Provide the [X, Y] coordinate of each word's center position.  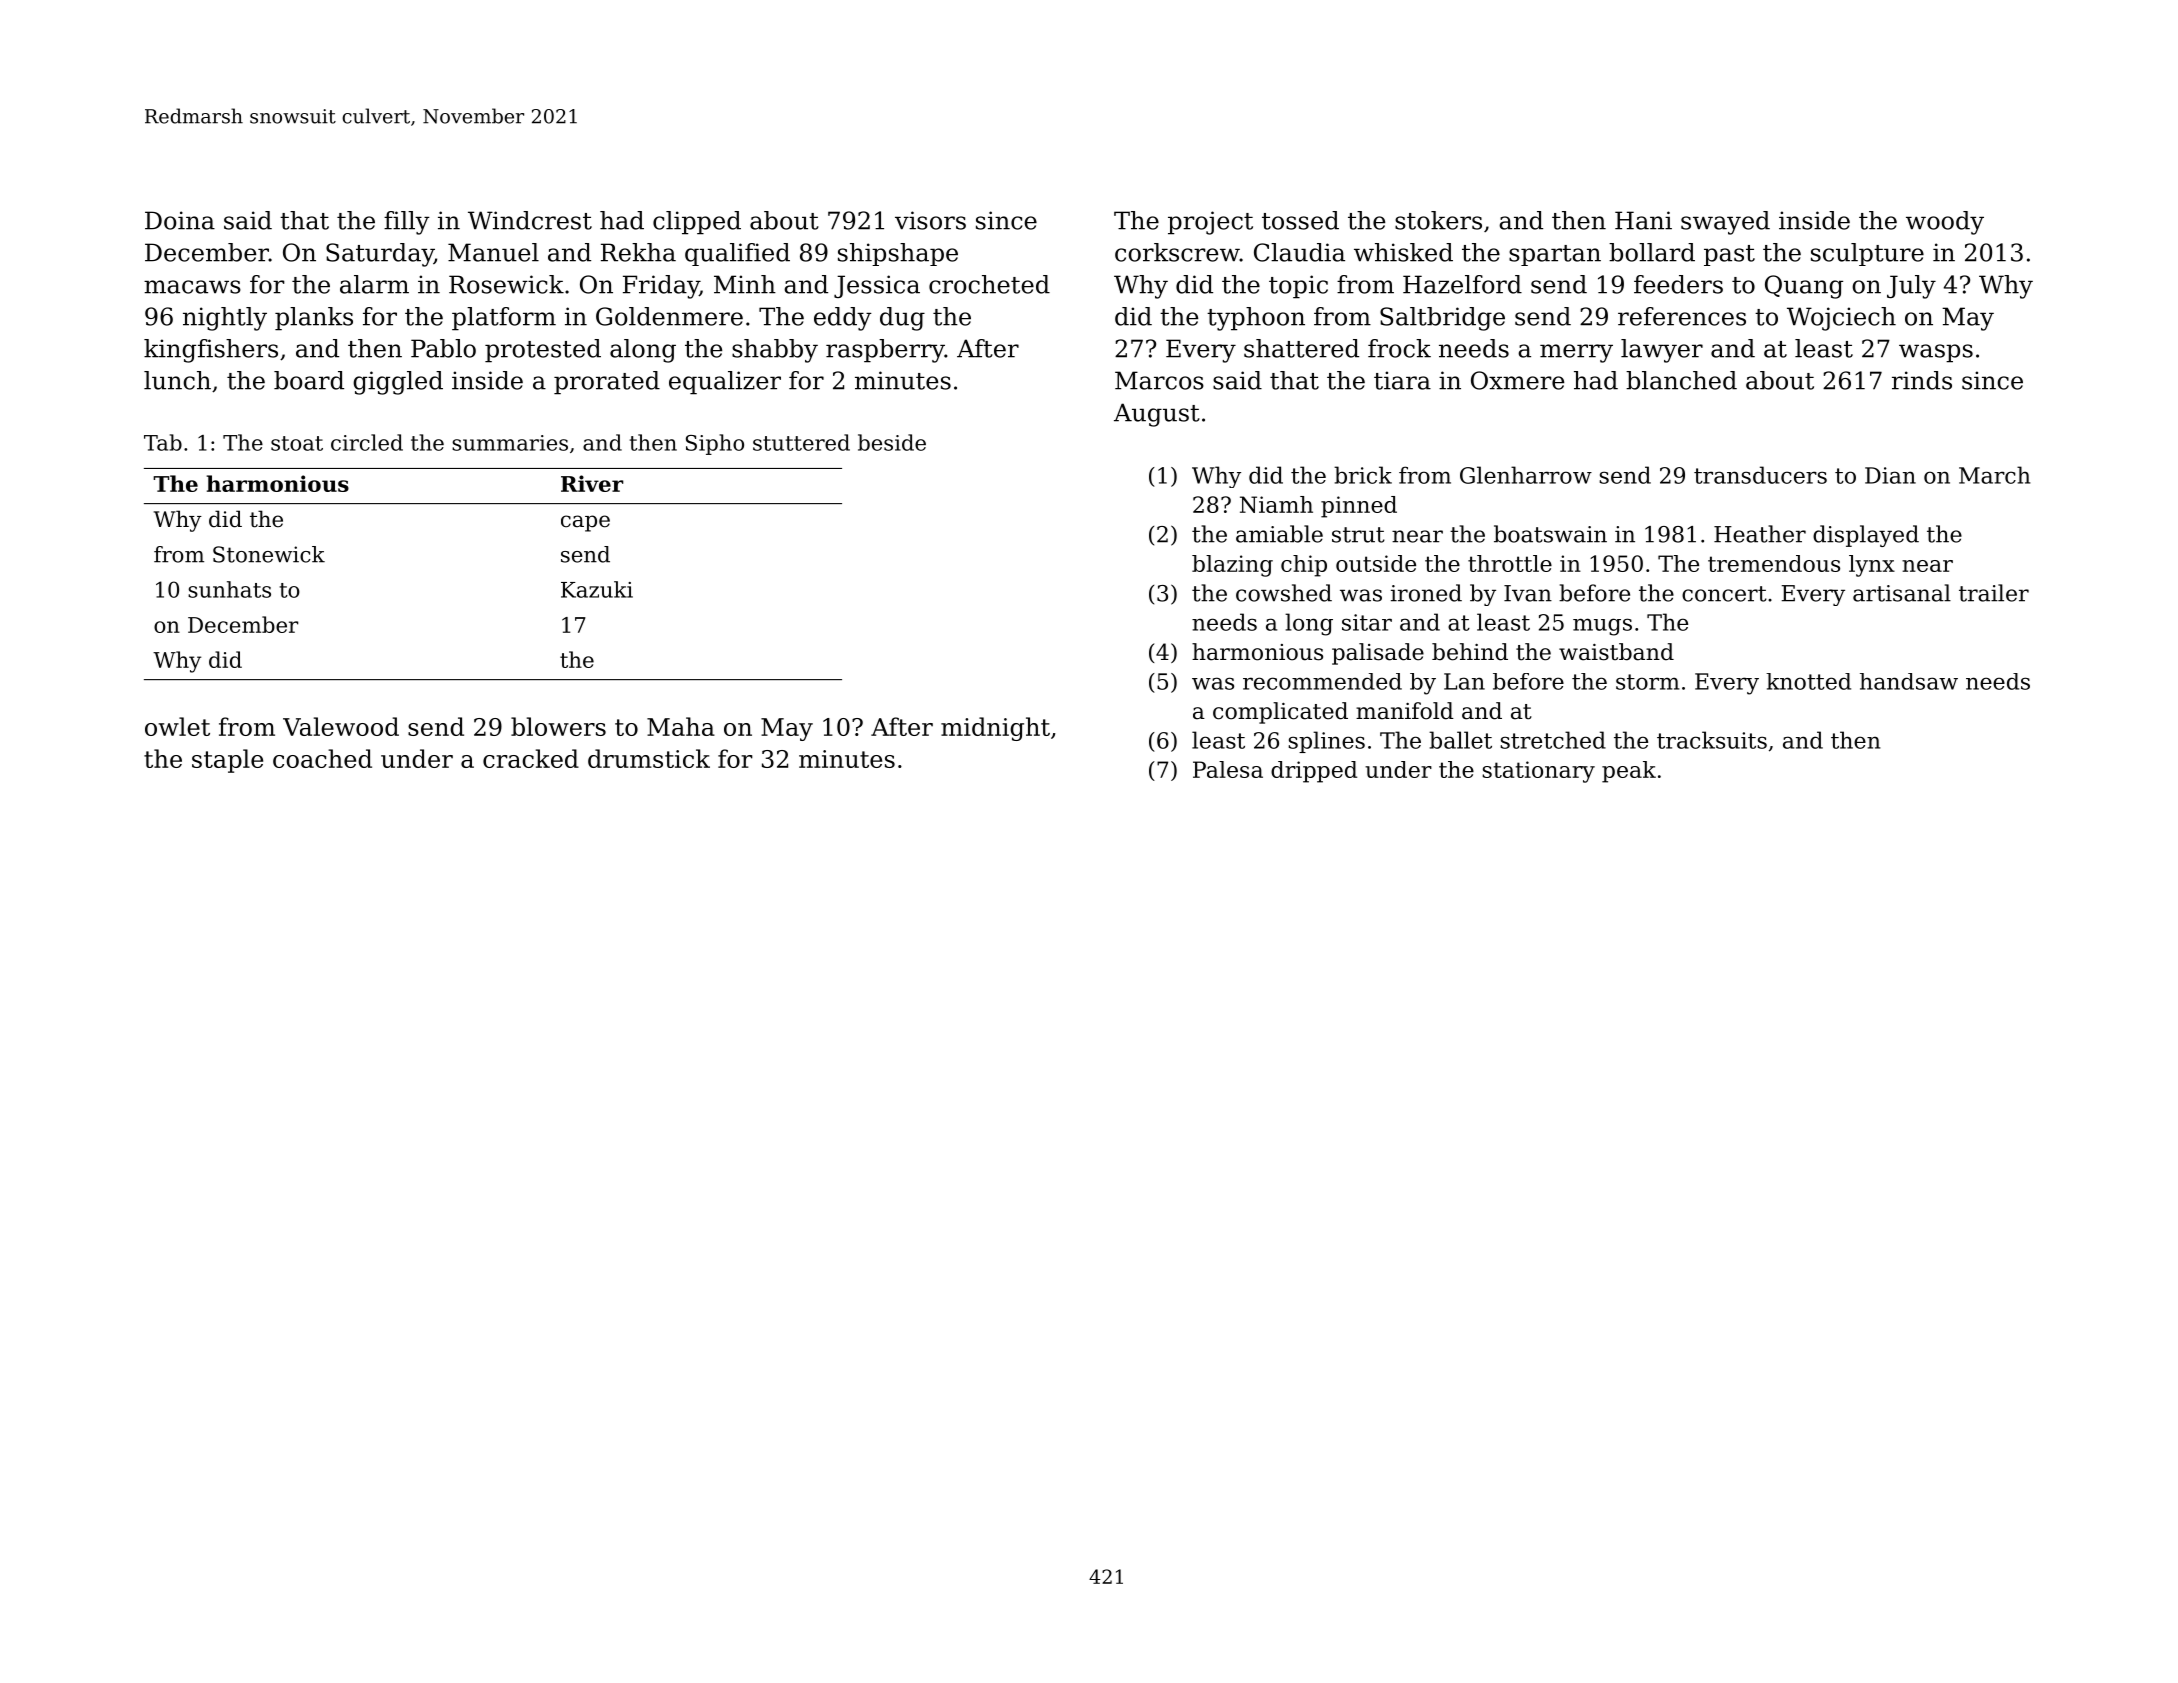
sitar [1367, 622]
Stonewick [269, 554]
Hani [1643, 220]
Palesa [1228, 769]
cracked [531, 758]
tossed [1300, 220]
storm [1648, 682]
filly [407, 223]
